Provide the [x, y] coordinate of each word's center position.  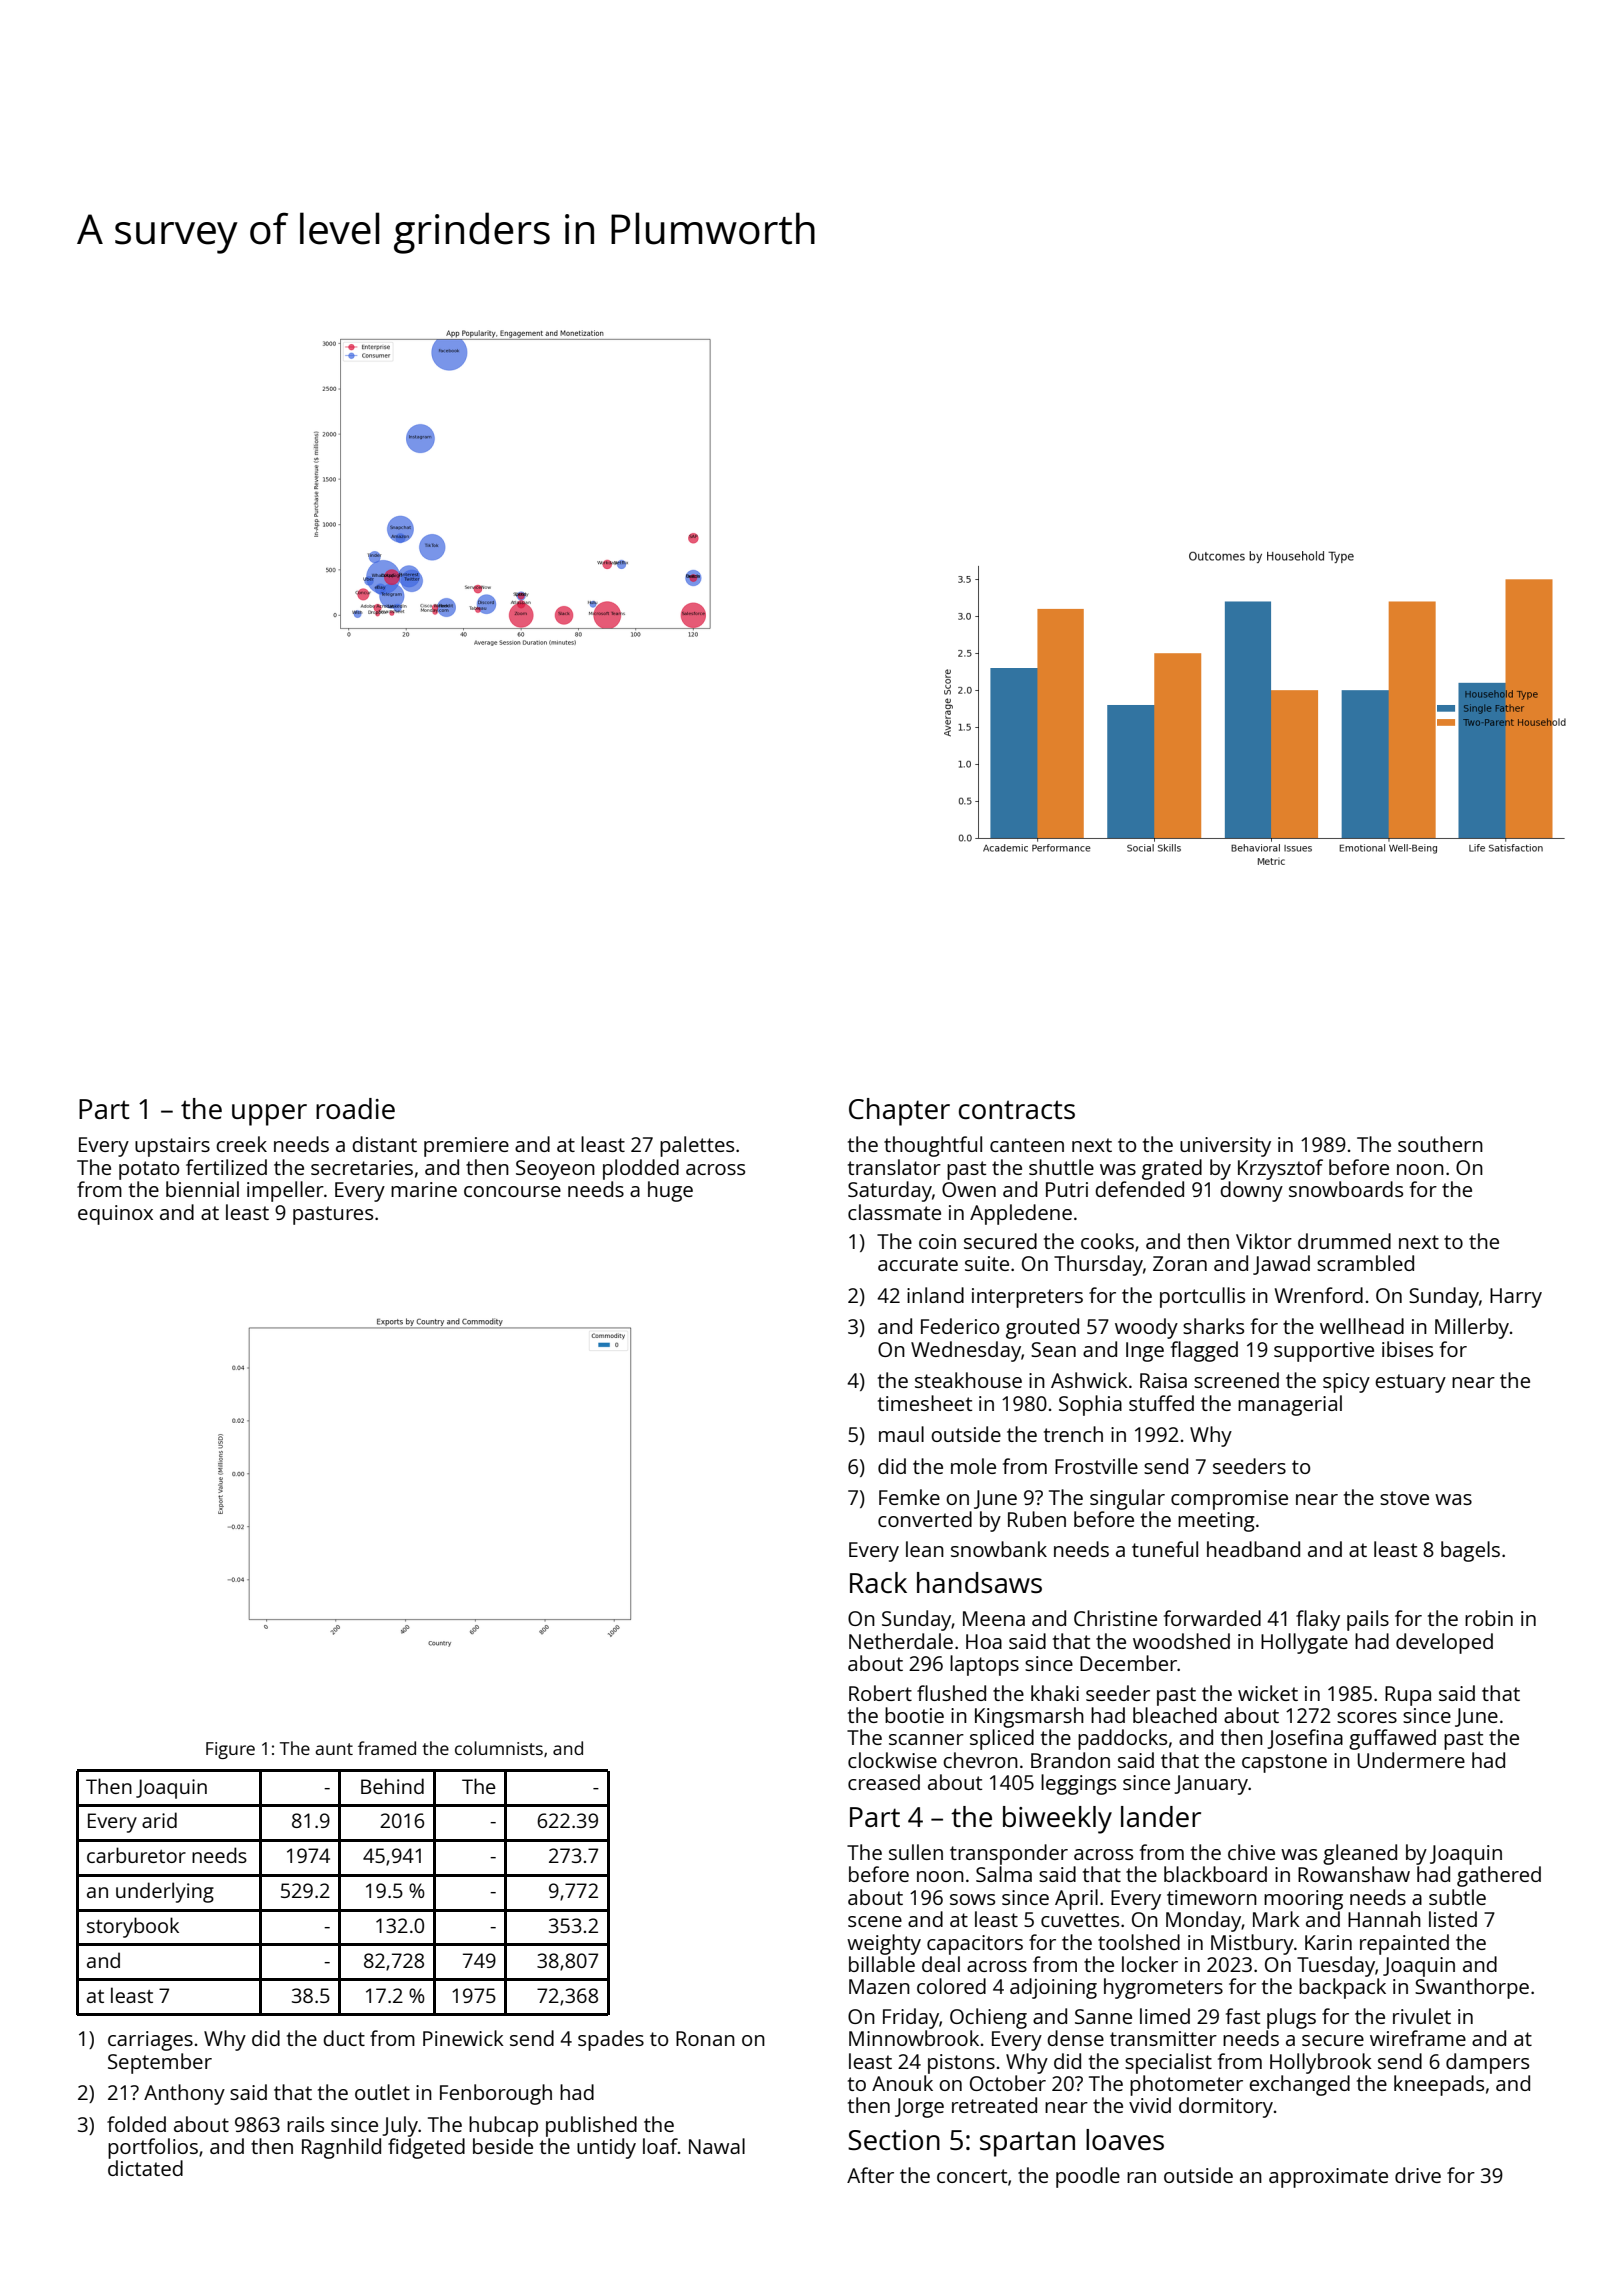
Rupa [1408, 1696]
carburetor [136, 1855]
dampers [1487, 2063]
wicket [1268, 1693]
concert [972, 2176]
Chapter [899, 1112]
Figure [230, 1750]
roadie [355, 1108]
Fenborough [496, 2094]
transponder [1009, 1854]
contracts [1017, 1110]
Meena [994, 1618]
